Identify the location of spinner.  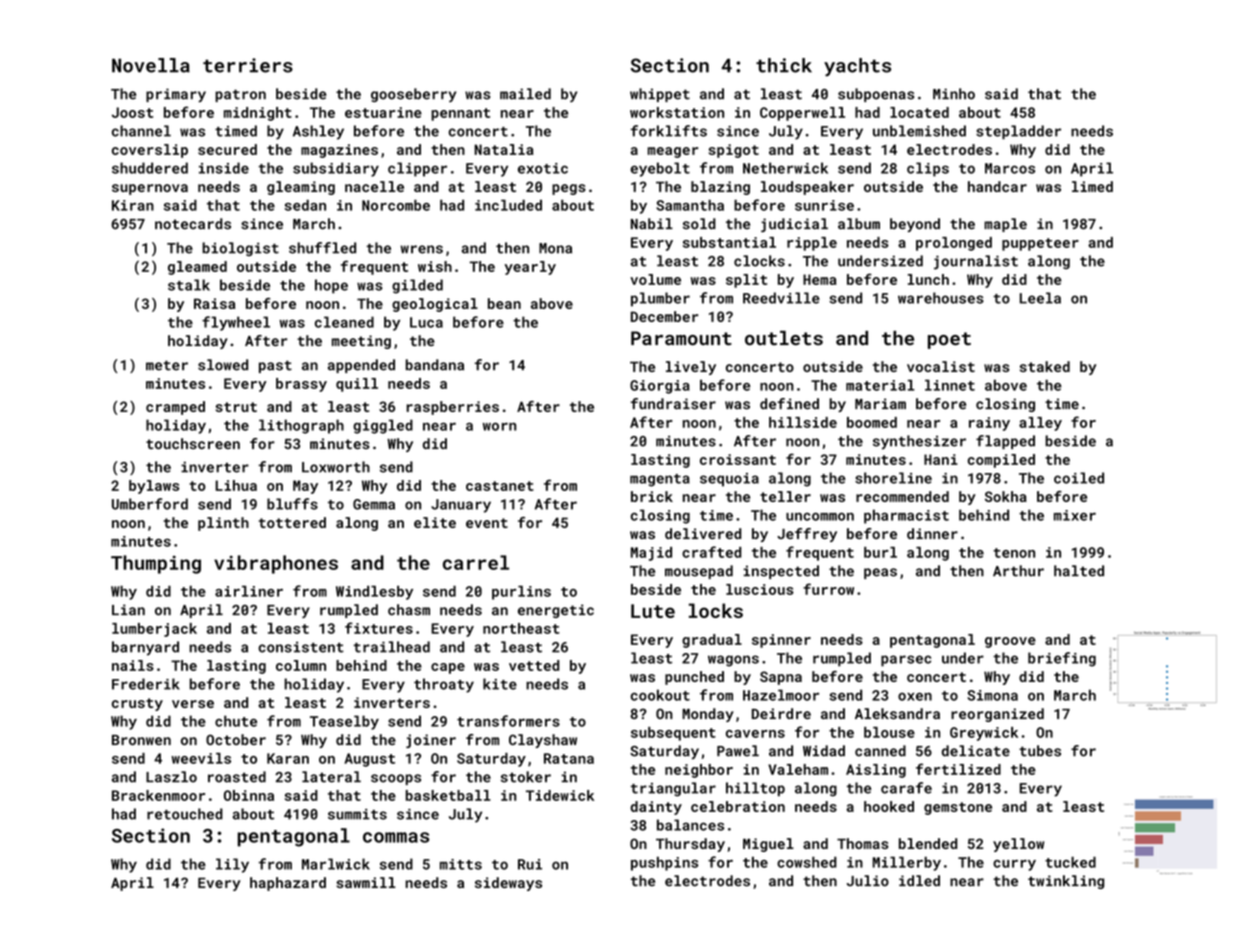
(781, 641).
